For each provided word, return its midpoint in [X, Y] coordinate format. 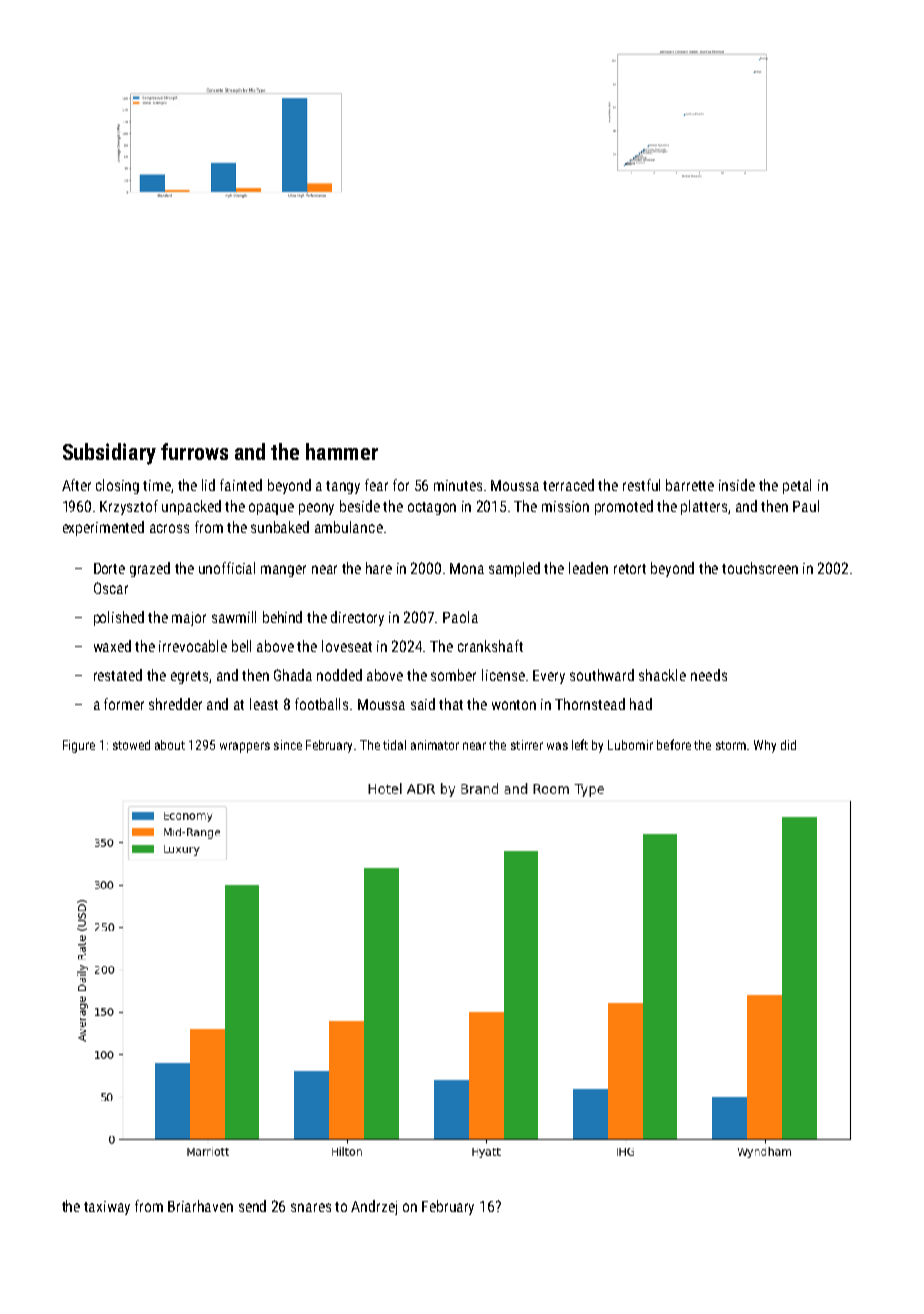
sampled [514, 569]
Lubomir [630, 745]
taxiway [107, 1208]
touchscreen [760, 568]
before [674, 744]
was [557, 746]
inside [737, 485]
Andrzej [374, 1207]
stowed [131, 745]
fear [376, 485]
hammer [342, 451]
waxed [112, 646]
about [170, 745]
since [288, 745]
